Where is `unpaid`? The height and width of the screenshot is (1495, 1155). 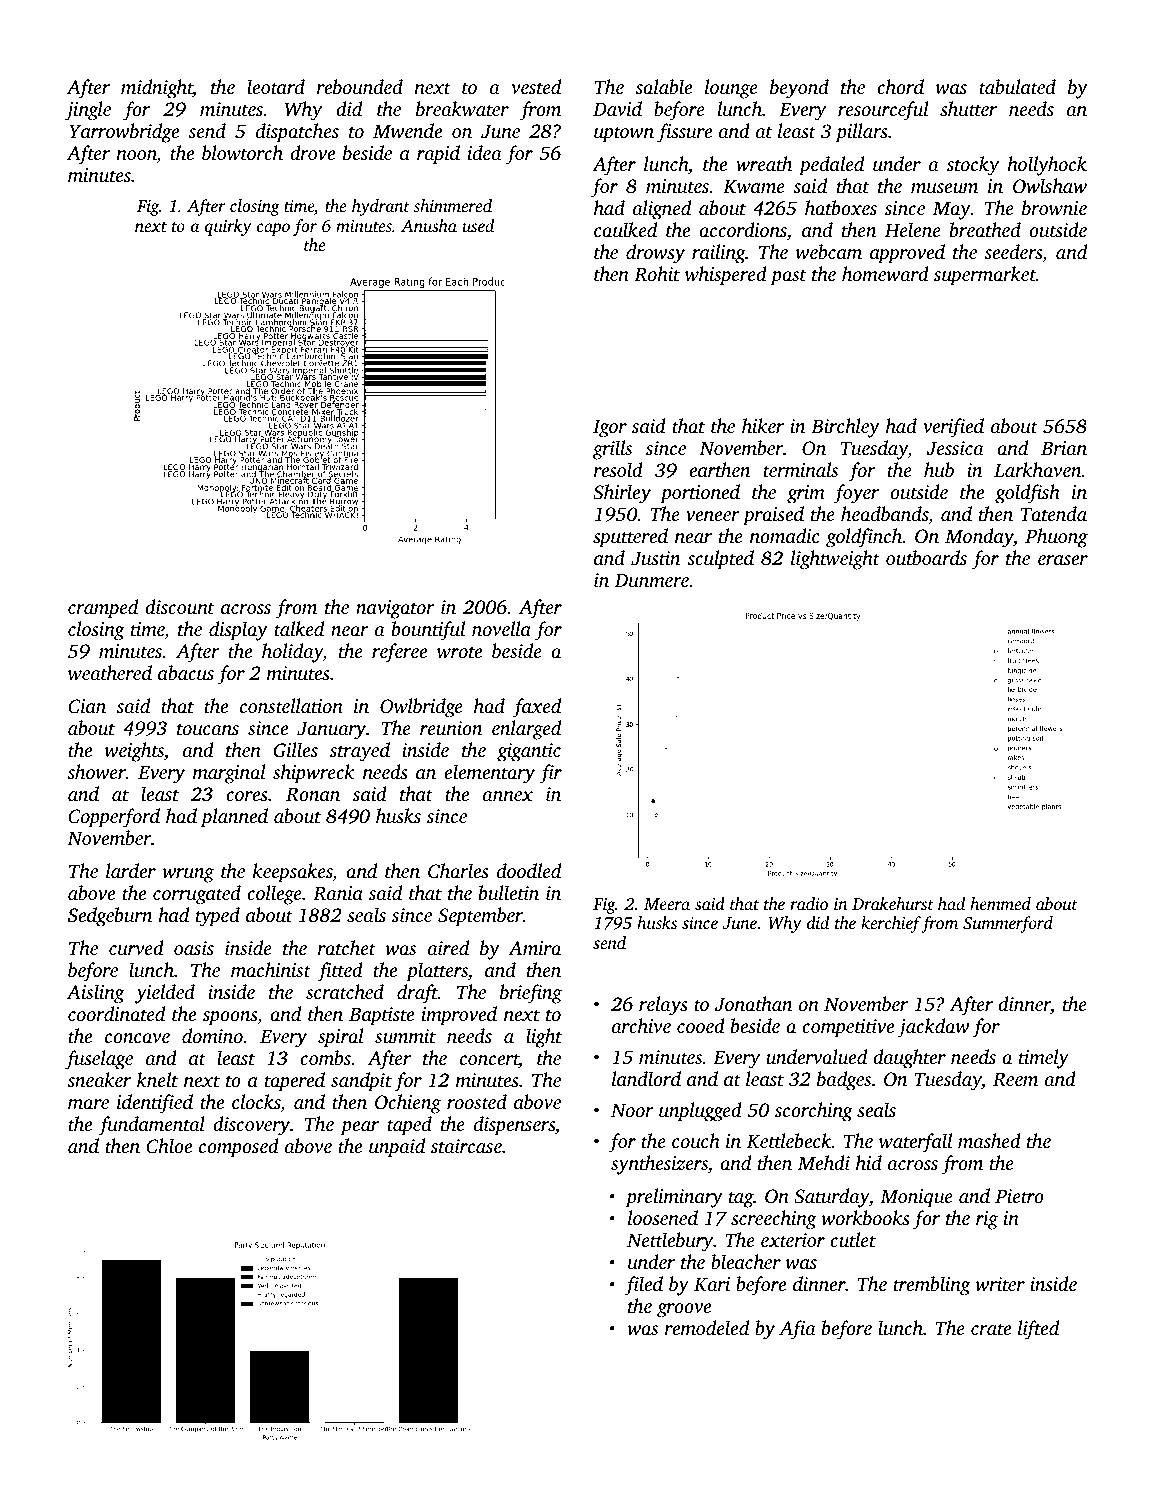
unpaid is located at coordinates (397, 1148).
